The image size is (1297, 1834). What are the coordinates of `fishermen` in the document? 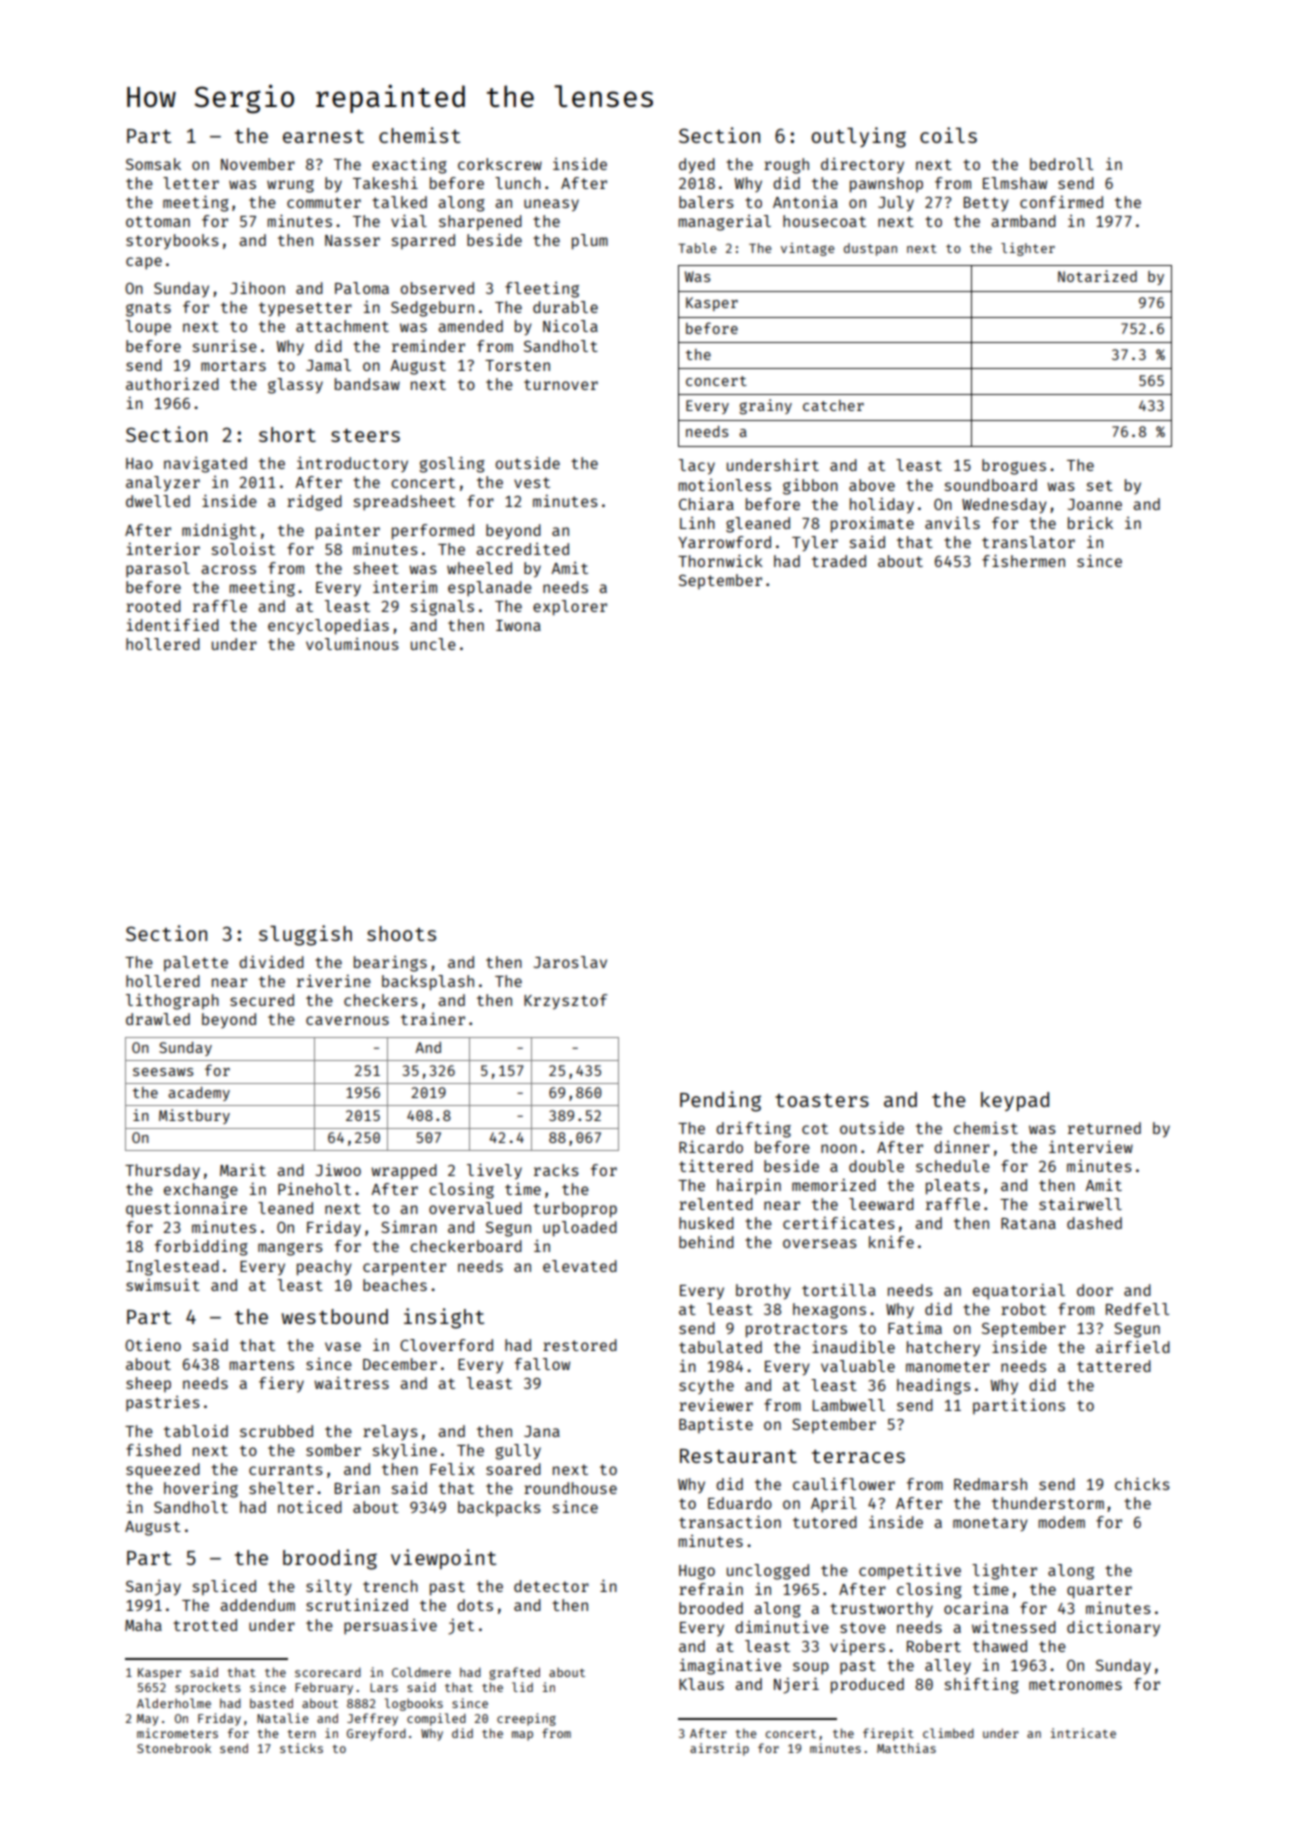 It's located at (1023, 560).
